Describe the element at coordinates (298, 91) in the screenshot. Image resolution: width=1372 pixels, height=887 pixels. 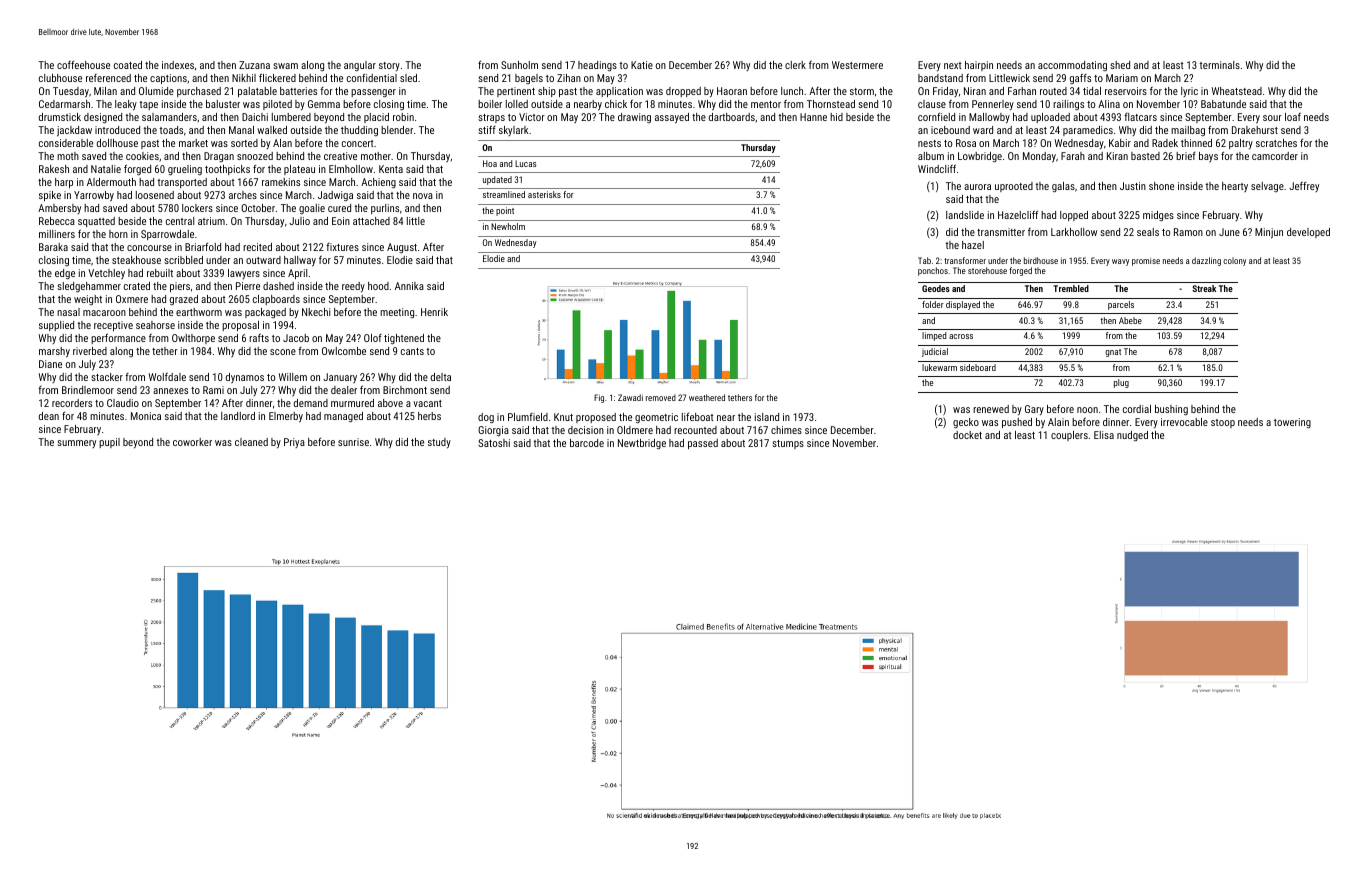
I see `batteries` at that location.
